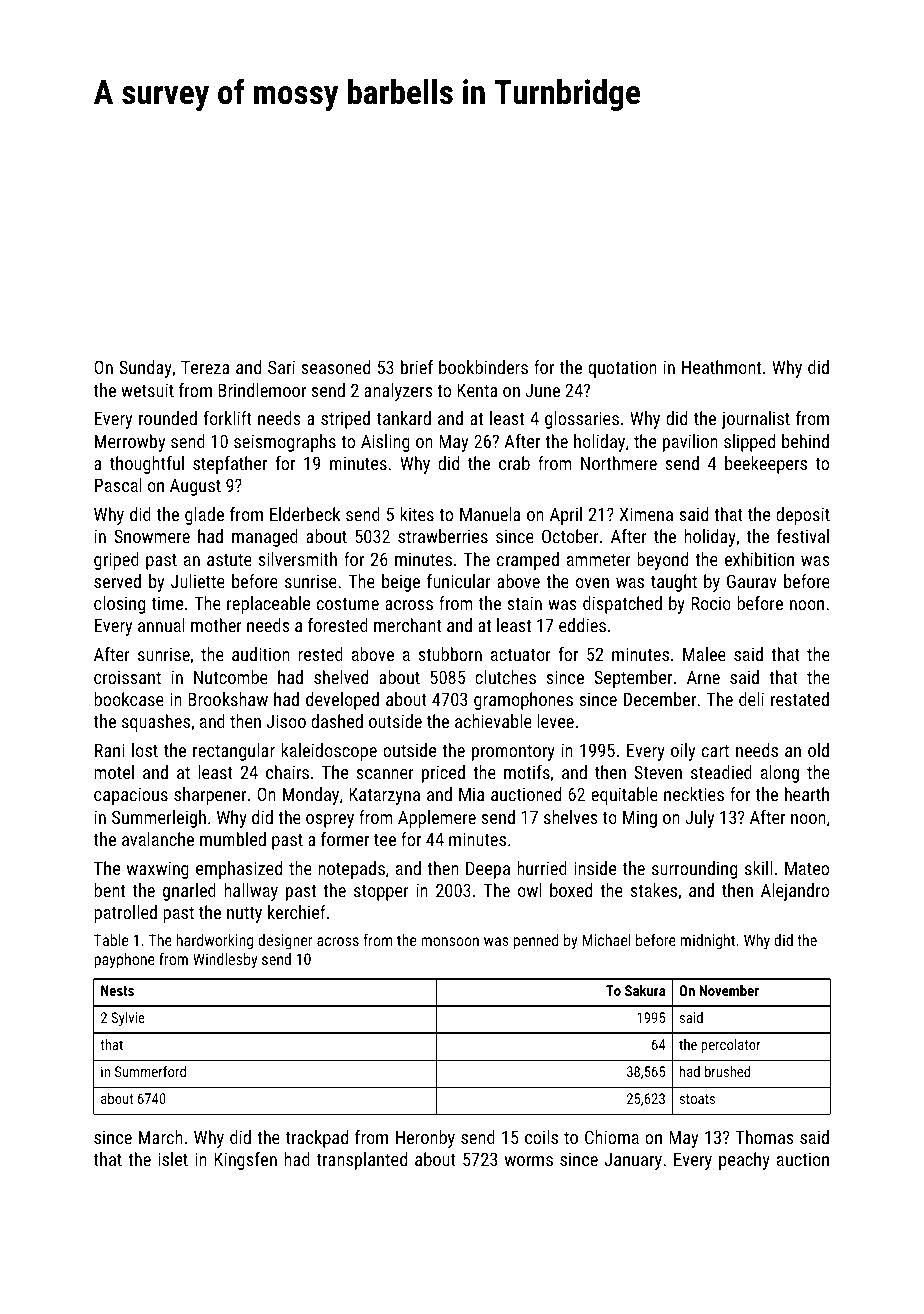 This screenshot has height=1314, width=924. I want to click on seismographs, so click(285, 443).
